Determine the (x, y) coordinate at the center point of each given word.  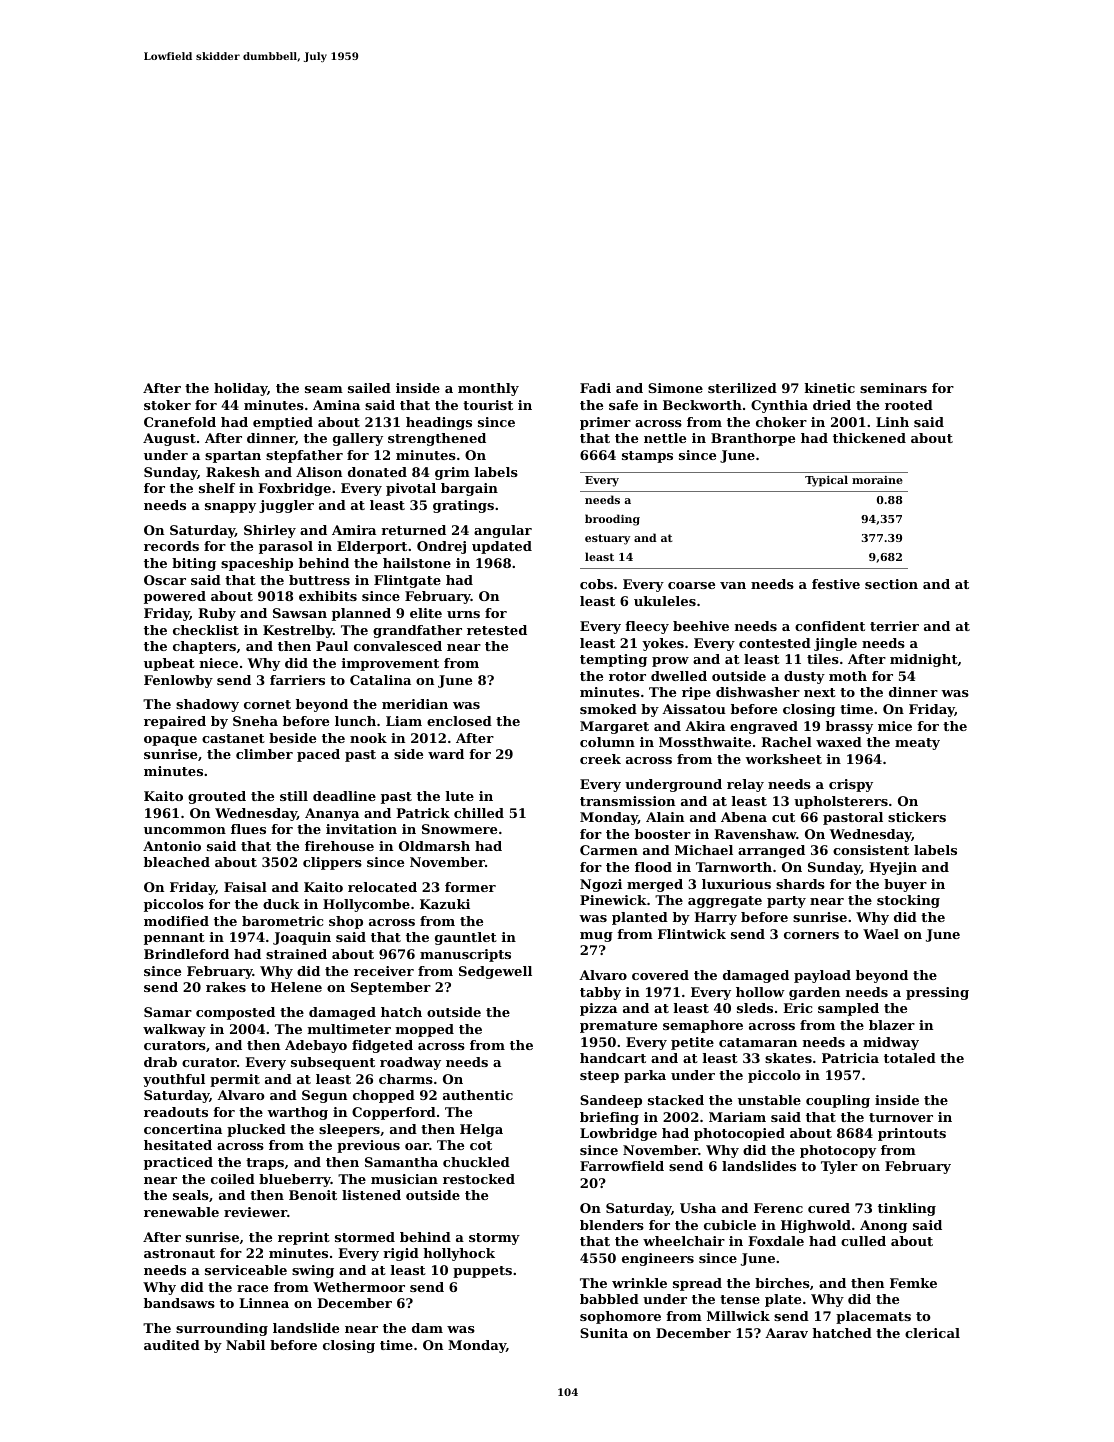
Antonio (172, 846)
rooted (909, 405)
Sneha (255, 721)
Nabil (245, 1345)
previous (368, 1146)
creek (600, 759)
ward (446, 754)
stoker (167, 405)
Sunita (604, 1333)
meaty (917, 744)
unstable (769, 1100)
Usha (698, 1208)
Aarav (786, 1333)
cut (783, 817)
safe (623, 405)
